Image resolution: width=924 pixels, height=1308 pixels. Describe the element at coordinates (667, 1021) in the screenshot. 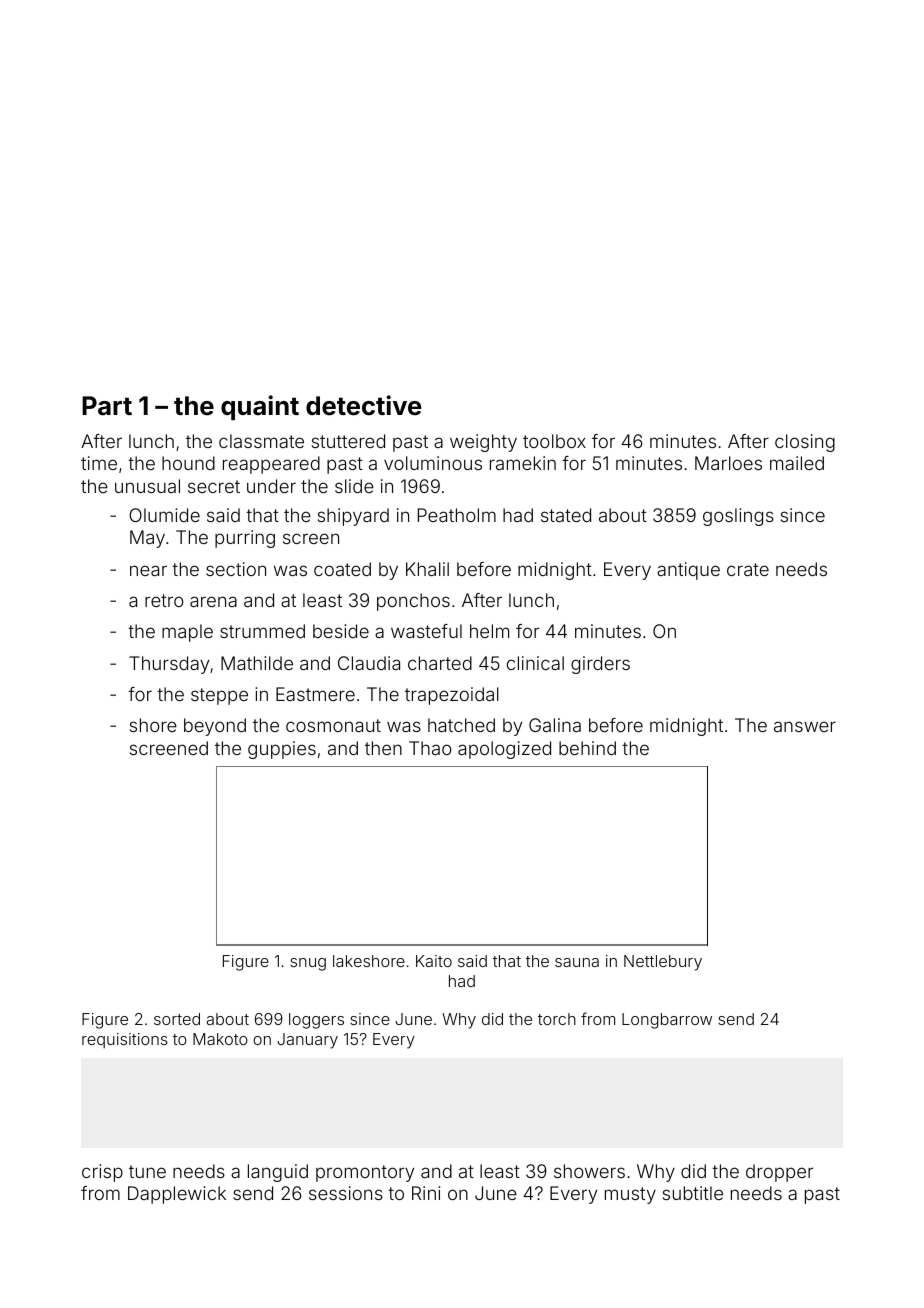

I see `Longbarrow` at that location.
